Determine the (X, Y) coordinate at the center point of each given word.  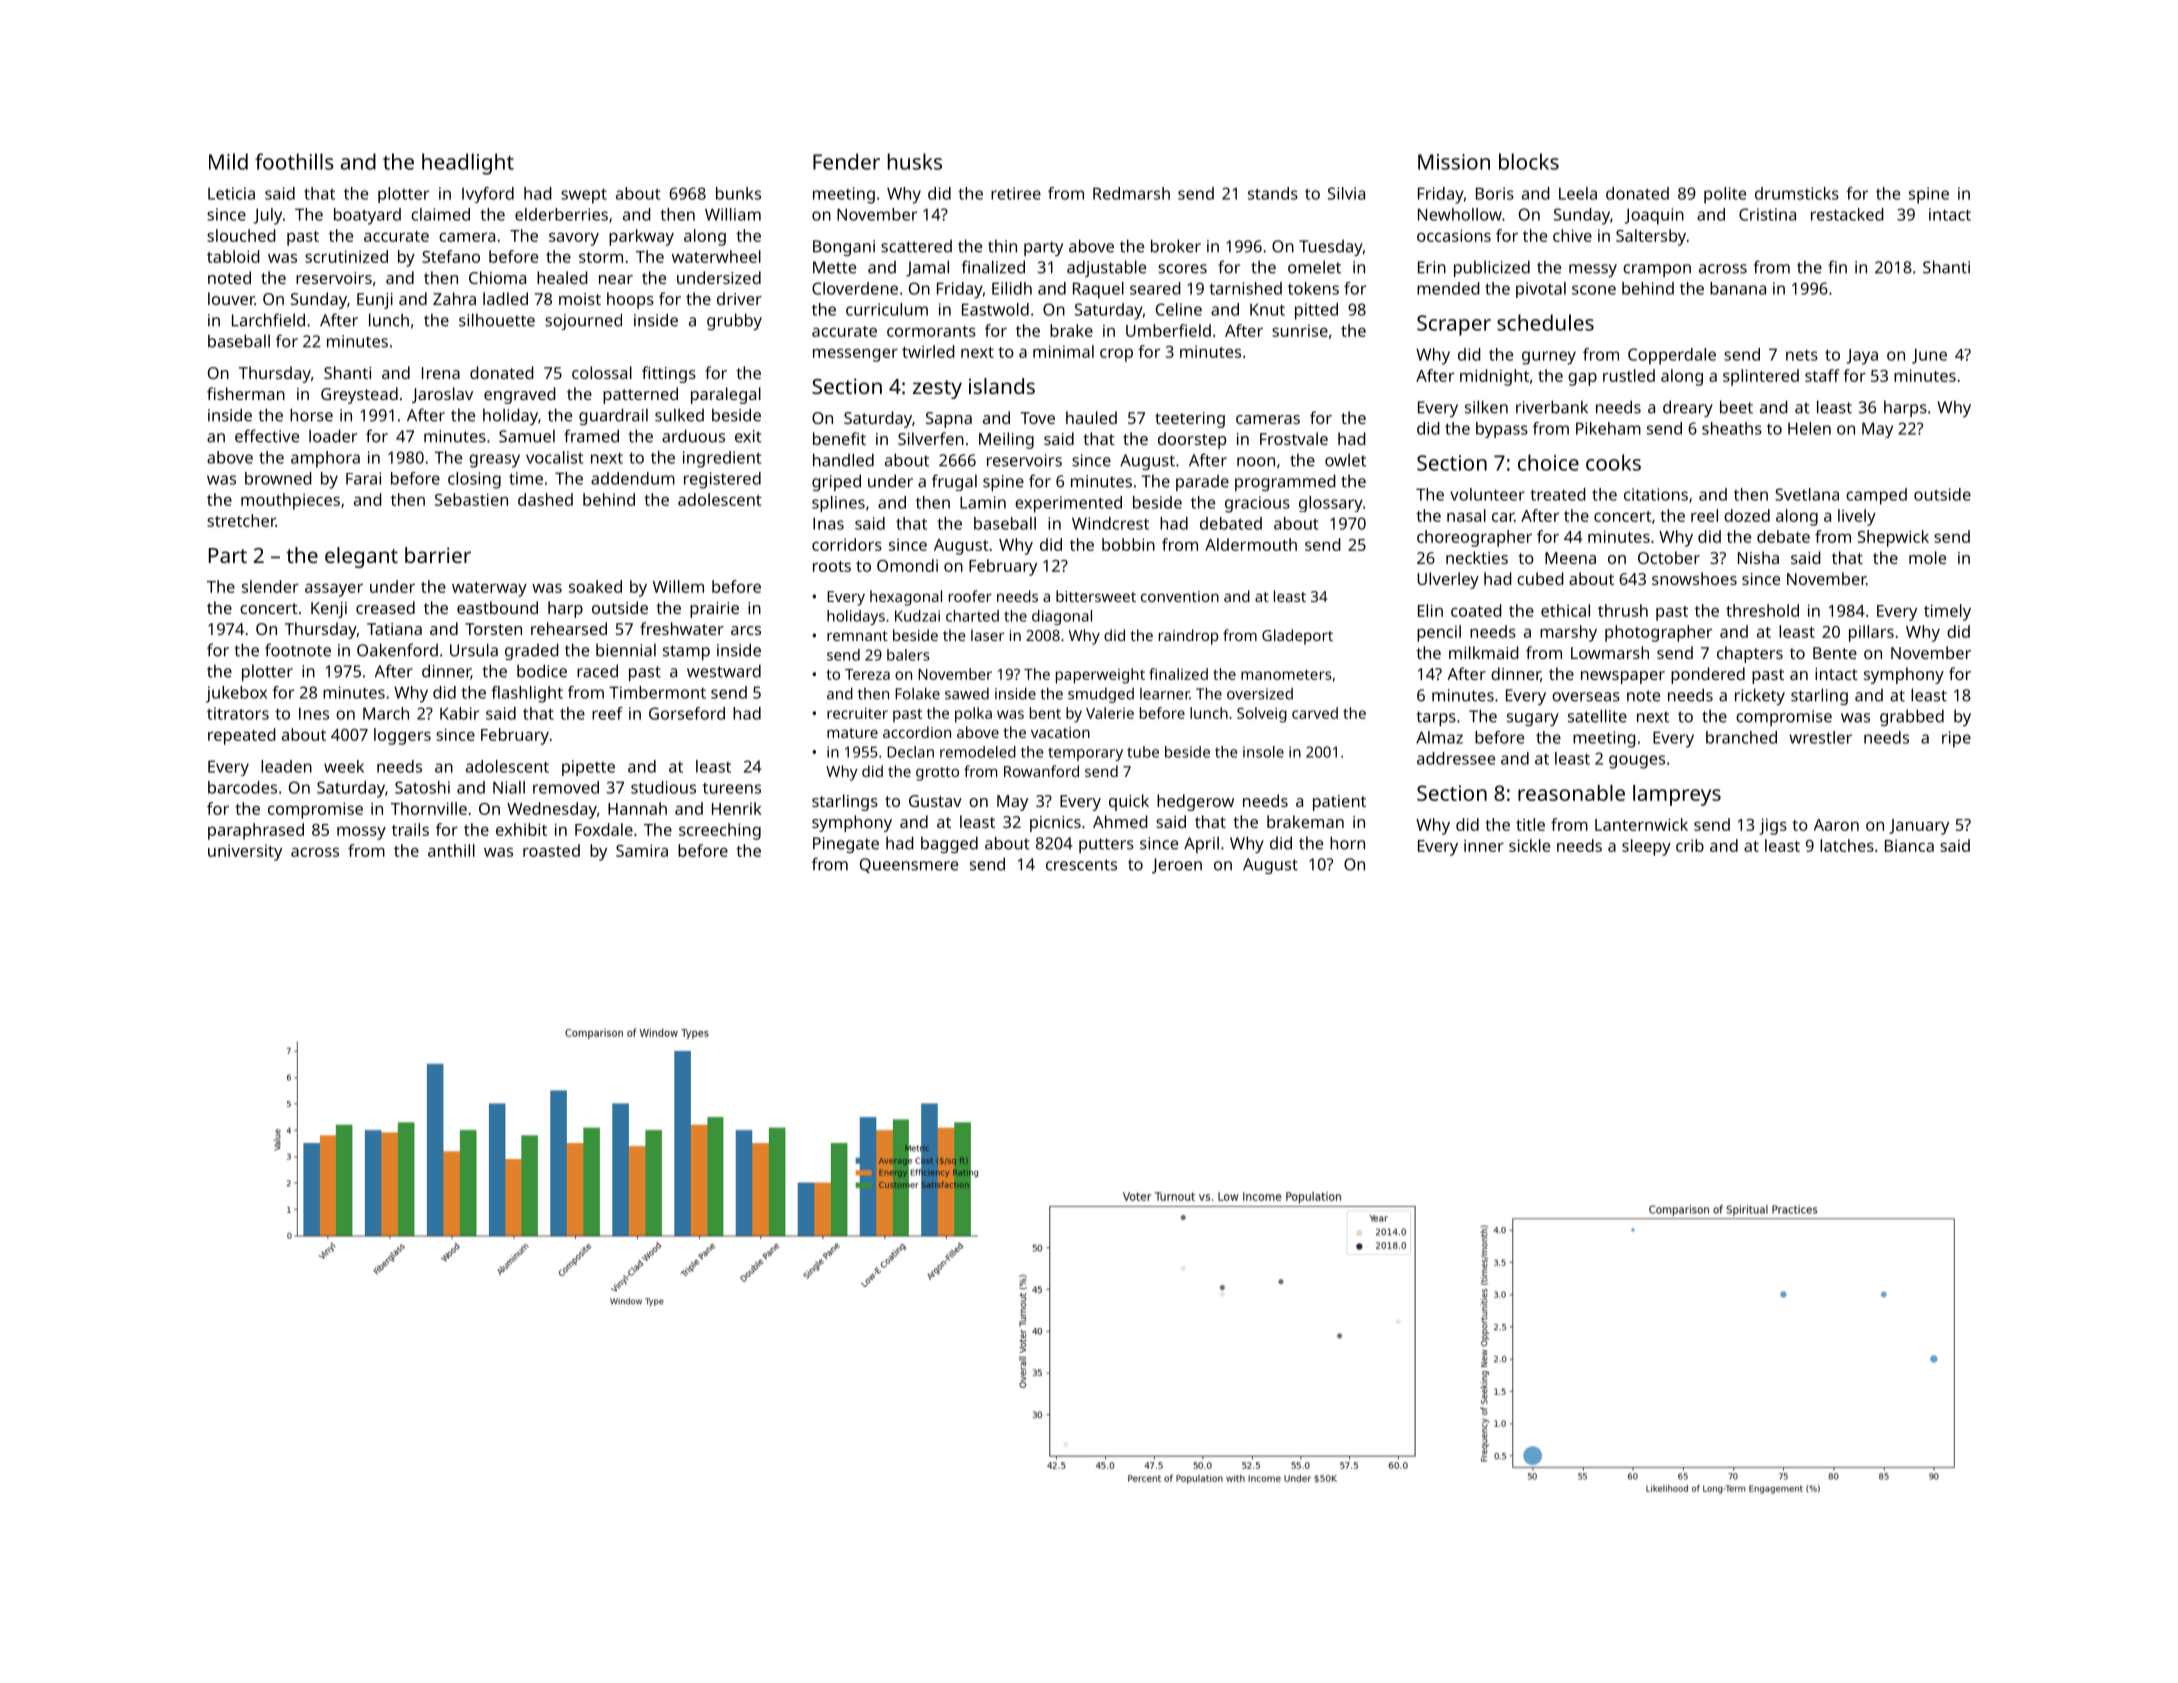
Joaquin (1654, 216)
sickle (1529, 845)
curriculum (887, 309)
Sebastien (471, 499)
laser (987, 635)
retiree (1016, 193)
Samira (642, 850)
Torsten (493, 629)
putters (1106, 845)
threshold (1762, 610)
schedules (1545, 322)
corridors (847, 544)
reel (1704, 515)
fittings (669, 374)
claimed (440, 214)
